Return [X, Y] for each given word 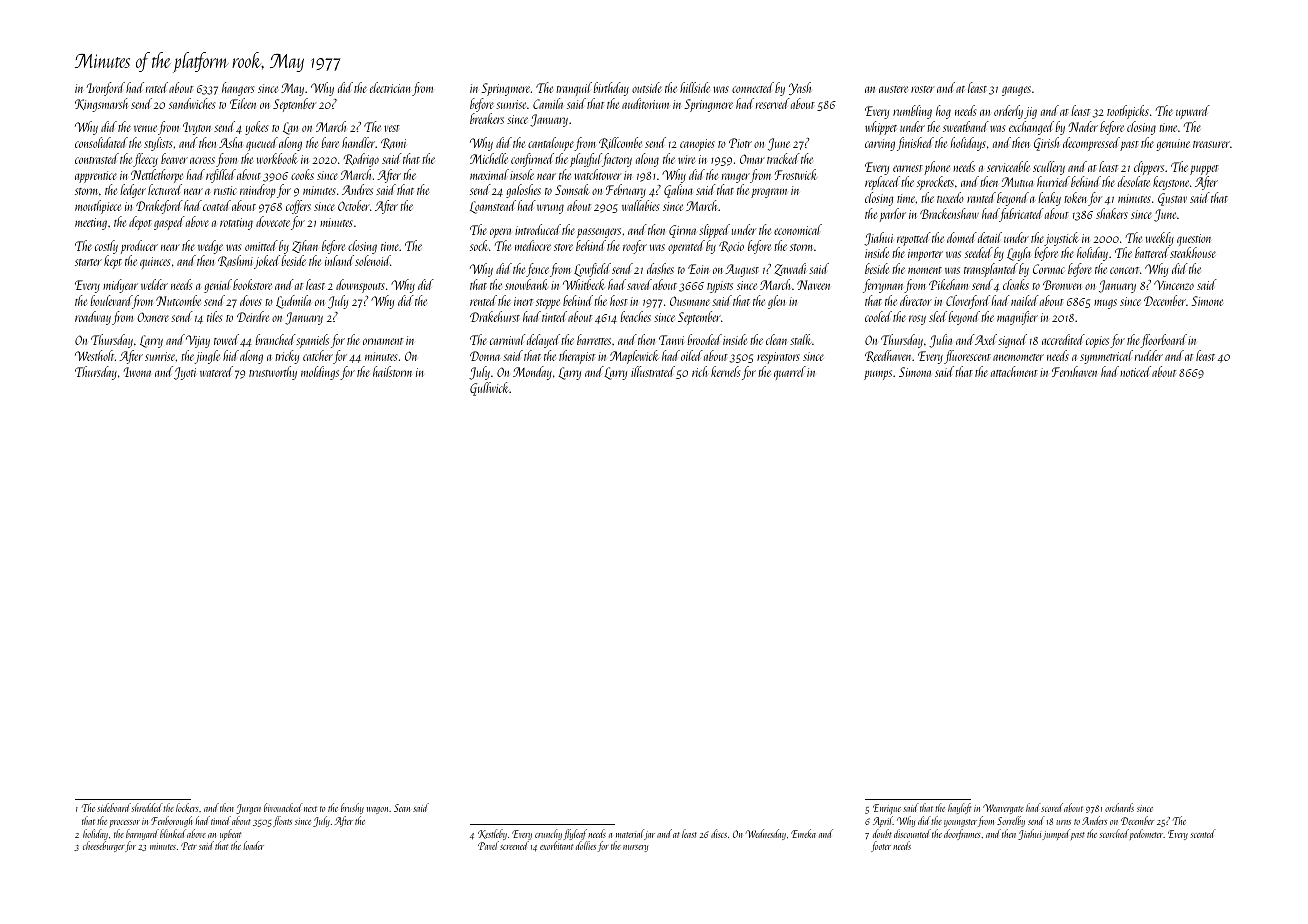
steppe [548, 304]
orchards [1119, 807]
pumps [878, 375]
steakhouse [1193, 252]
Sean [402, 808]
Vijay [198, 341]
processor [125, 823]
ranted [981, 197]
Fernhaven [1074, 371]
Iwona [137, 372]
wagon [378, 810]
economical [798, 229]
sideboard [114, 807]
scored [1052, 807]
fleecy [145, 160]
